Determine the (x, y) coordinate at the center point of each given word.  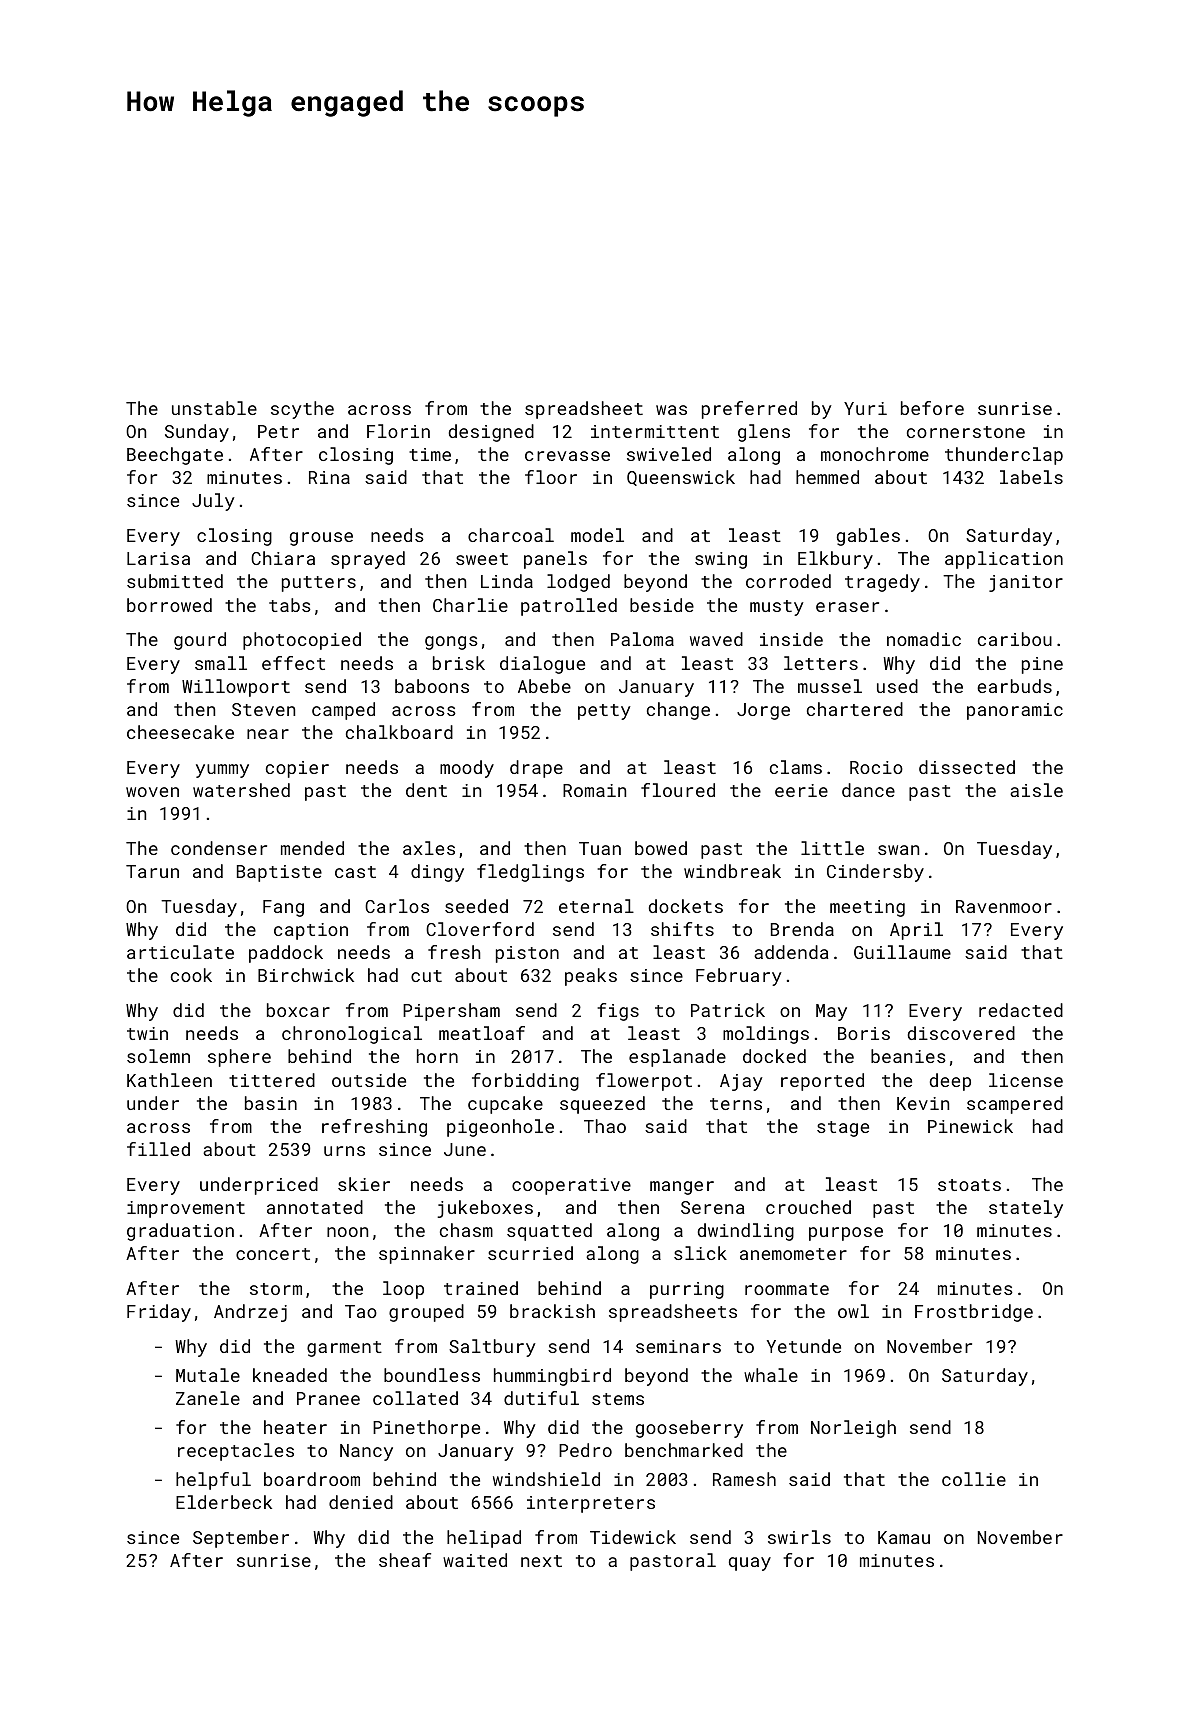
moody (467, 769)
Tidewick (633, 1537)
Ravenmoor (1004, 906)
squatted (549, 1232)
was (671, 410)
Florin (398, 431)
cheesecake (180, 732)
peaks (591, 977)
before (932, 408)
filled (158, 1149)
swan (898, 850)
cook (191, 975)
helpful (213, 1481)
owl (853, 1311)
